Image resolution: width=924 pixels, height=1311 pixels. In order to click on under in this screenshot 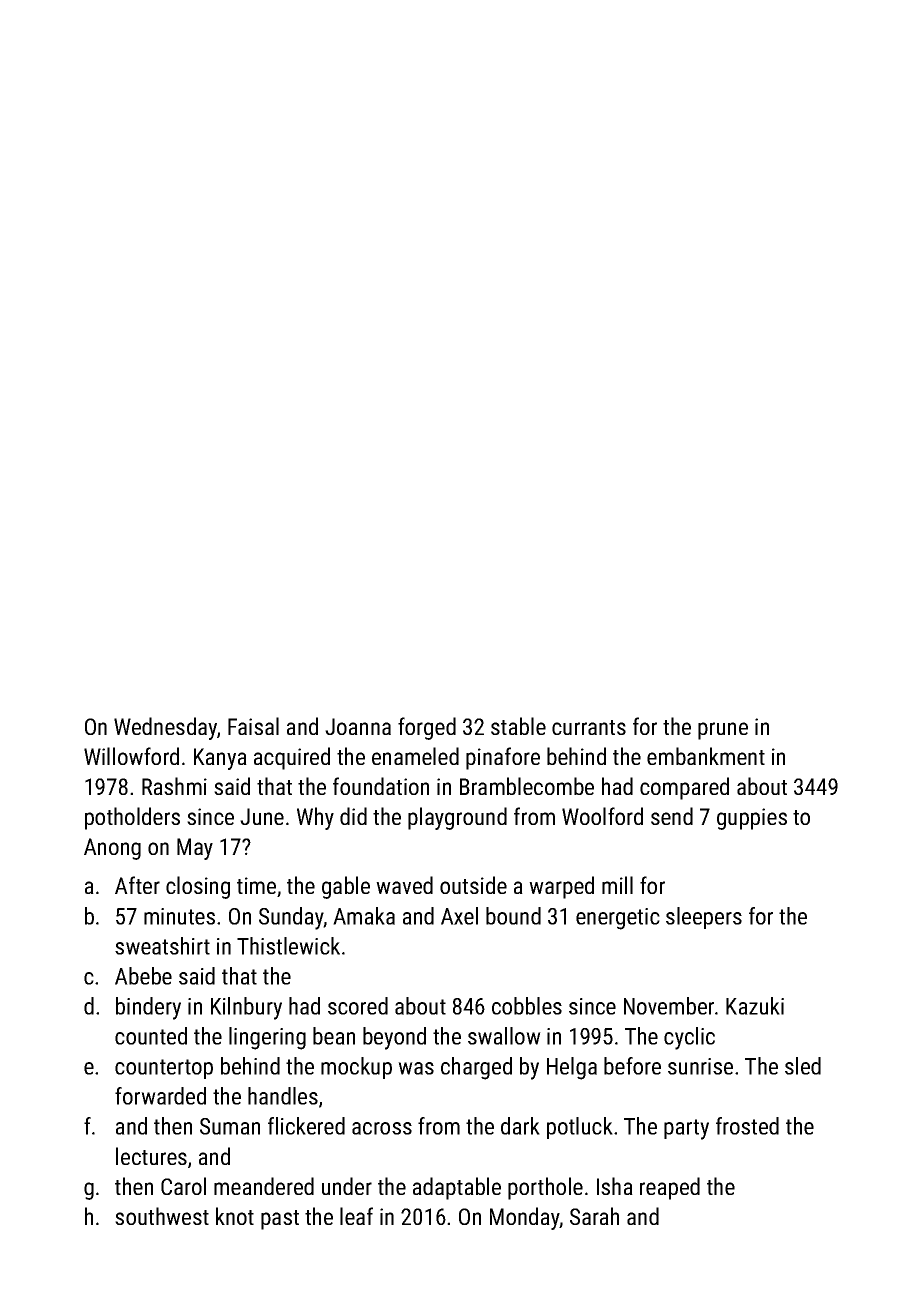, I will do `click(347, 1186)`.
